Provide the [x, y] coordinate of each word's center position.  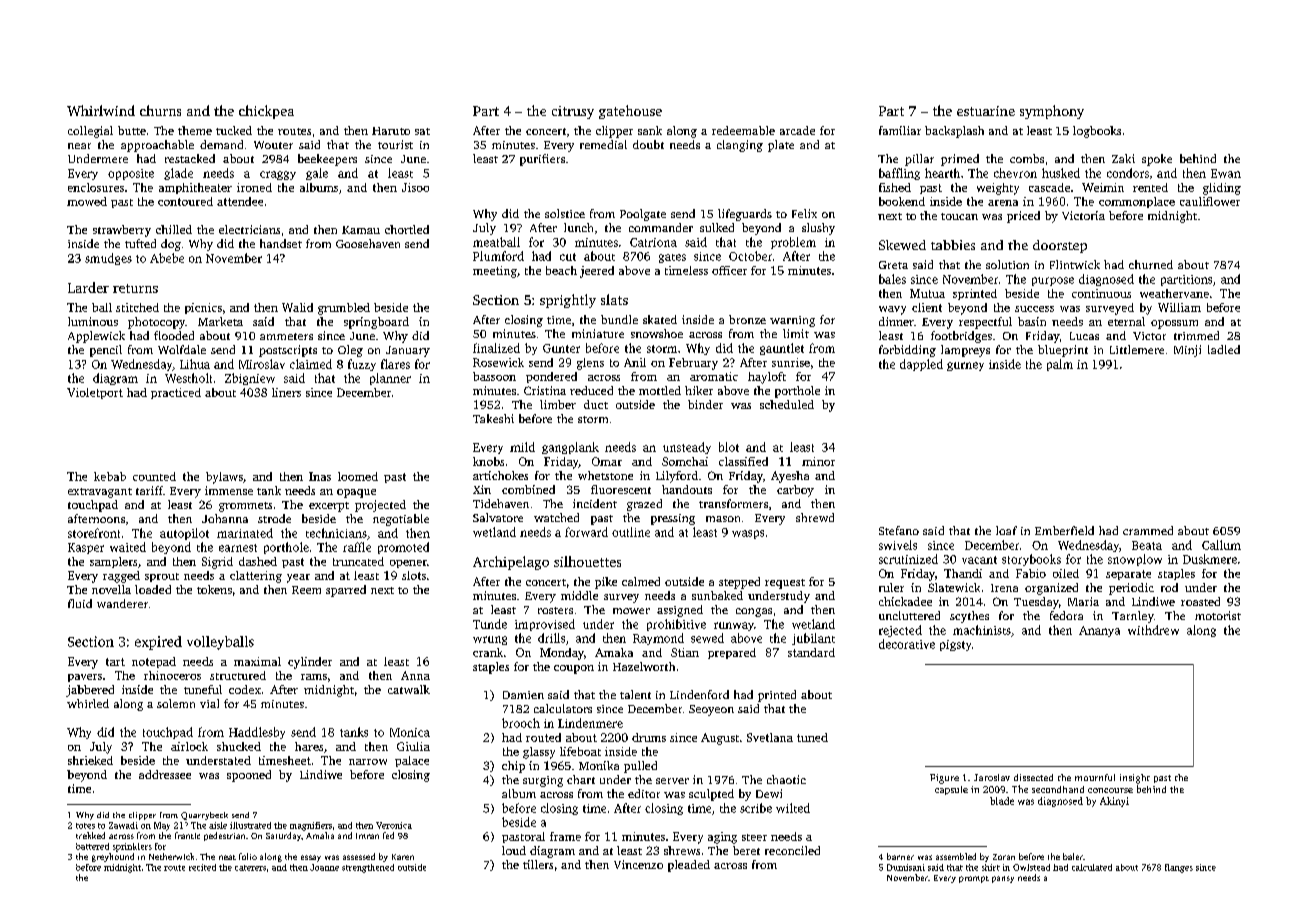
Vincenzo [638, 864]
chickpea [266, 112]
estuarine [986, 111]
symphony [1052, 112]
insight [1135, 779]
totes [85, 826]
